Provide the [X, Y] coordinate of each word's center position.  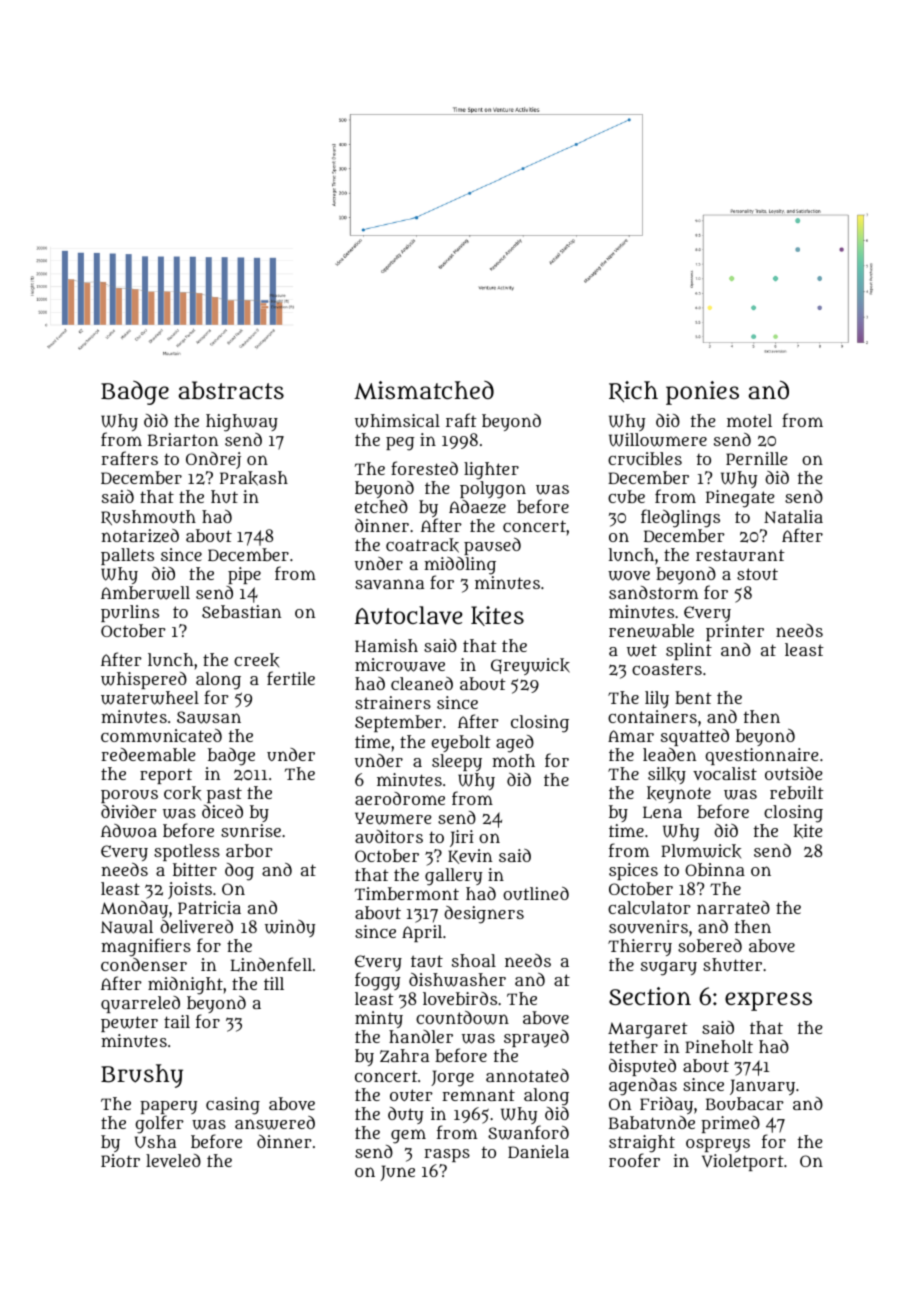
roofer [634, 1160]
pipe [244, 575]
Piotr [120, 1160]
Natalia [793, 516]
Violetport [743, 1162]
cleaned [422, 683]
